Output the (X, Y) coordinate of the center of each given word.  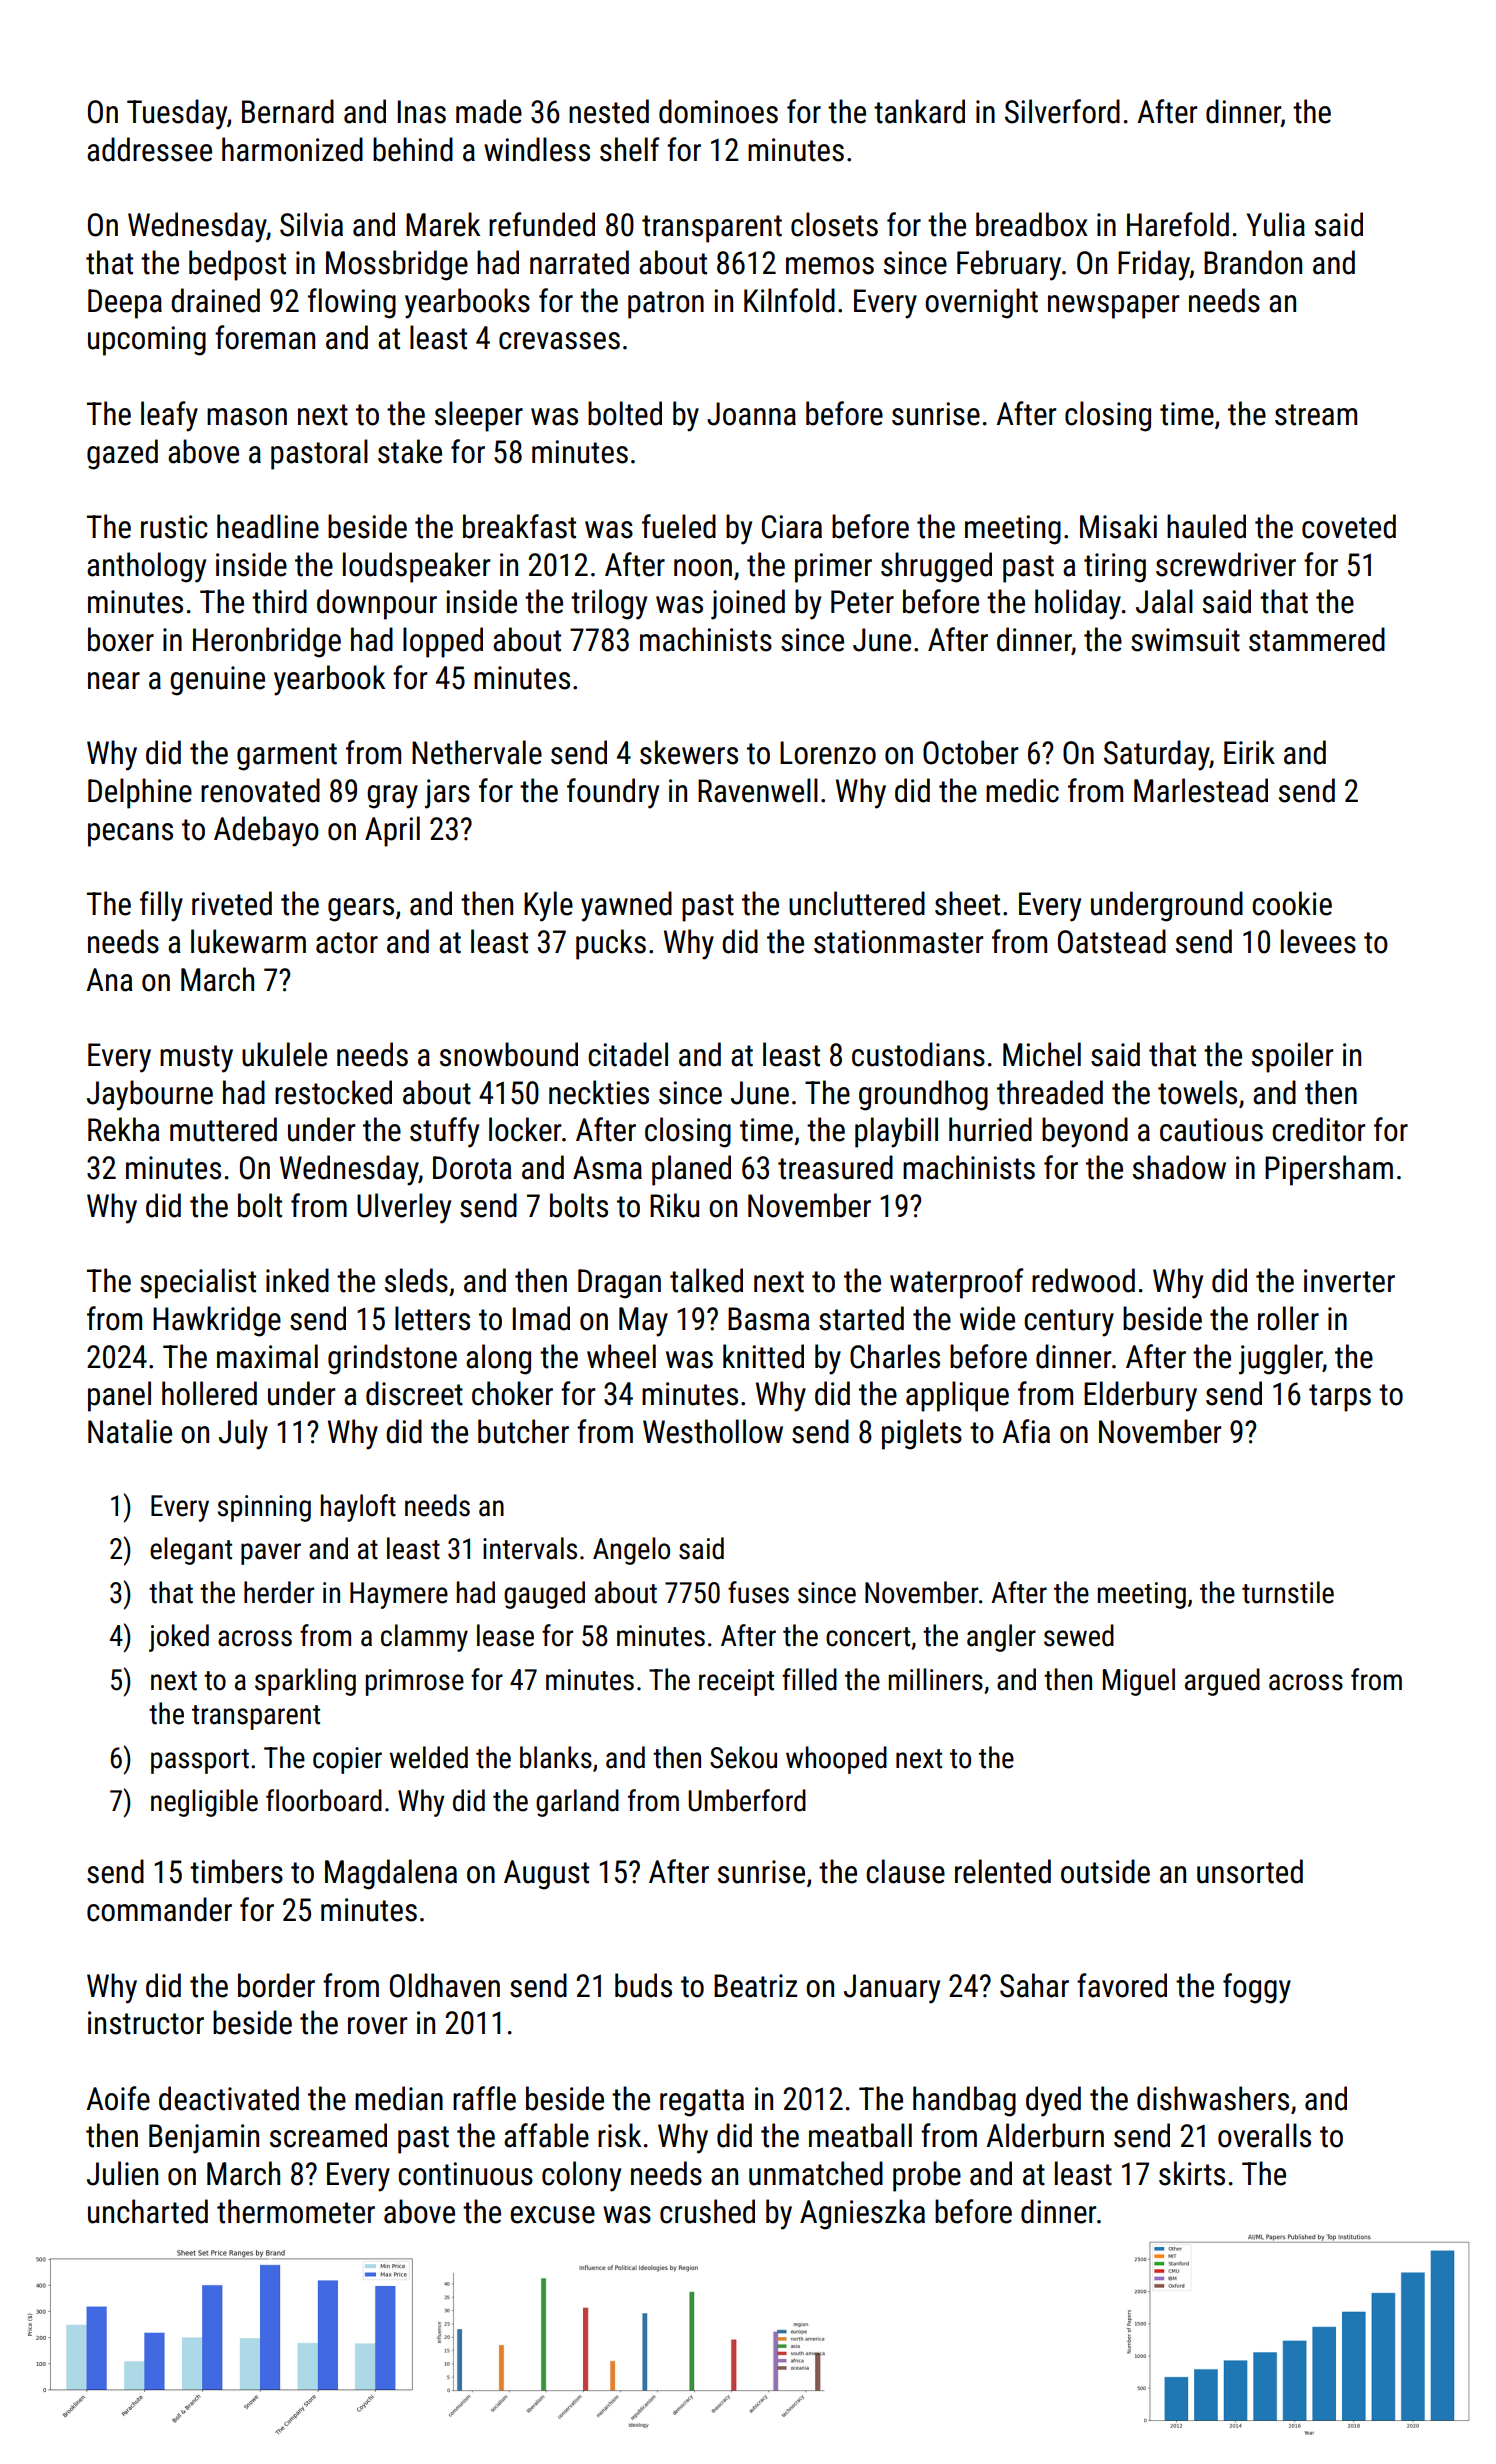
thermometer (296, 2211)
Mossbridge (397, 265)
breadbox (1032, 224)
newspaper (1113, 307)
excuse (552, 2215)
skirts (1192, 2173)
